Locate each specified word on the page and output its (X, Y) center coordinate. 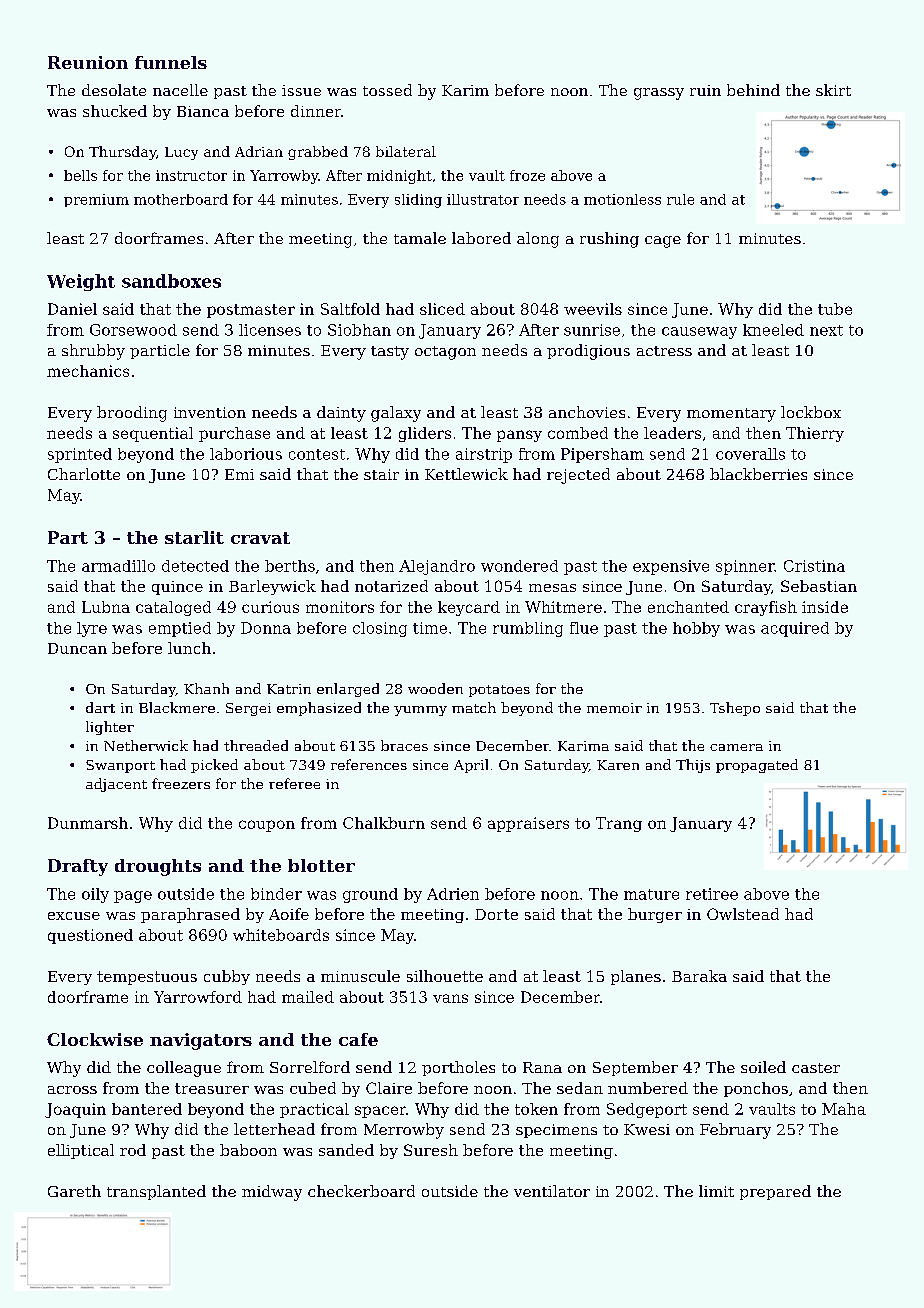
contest (317, 454)
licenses (270, 330)
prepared (775, 1192)
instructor (191, 175)
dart (100, 707)
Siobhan (359, 330)
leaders (672, 433)
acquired (795, 629)
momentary (731, 415)
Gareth (74, 1191)
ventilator (552, 1191)
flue (584, 628)
